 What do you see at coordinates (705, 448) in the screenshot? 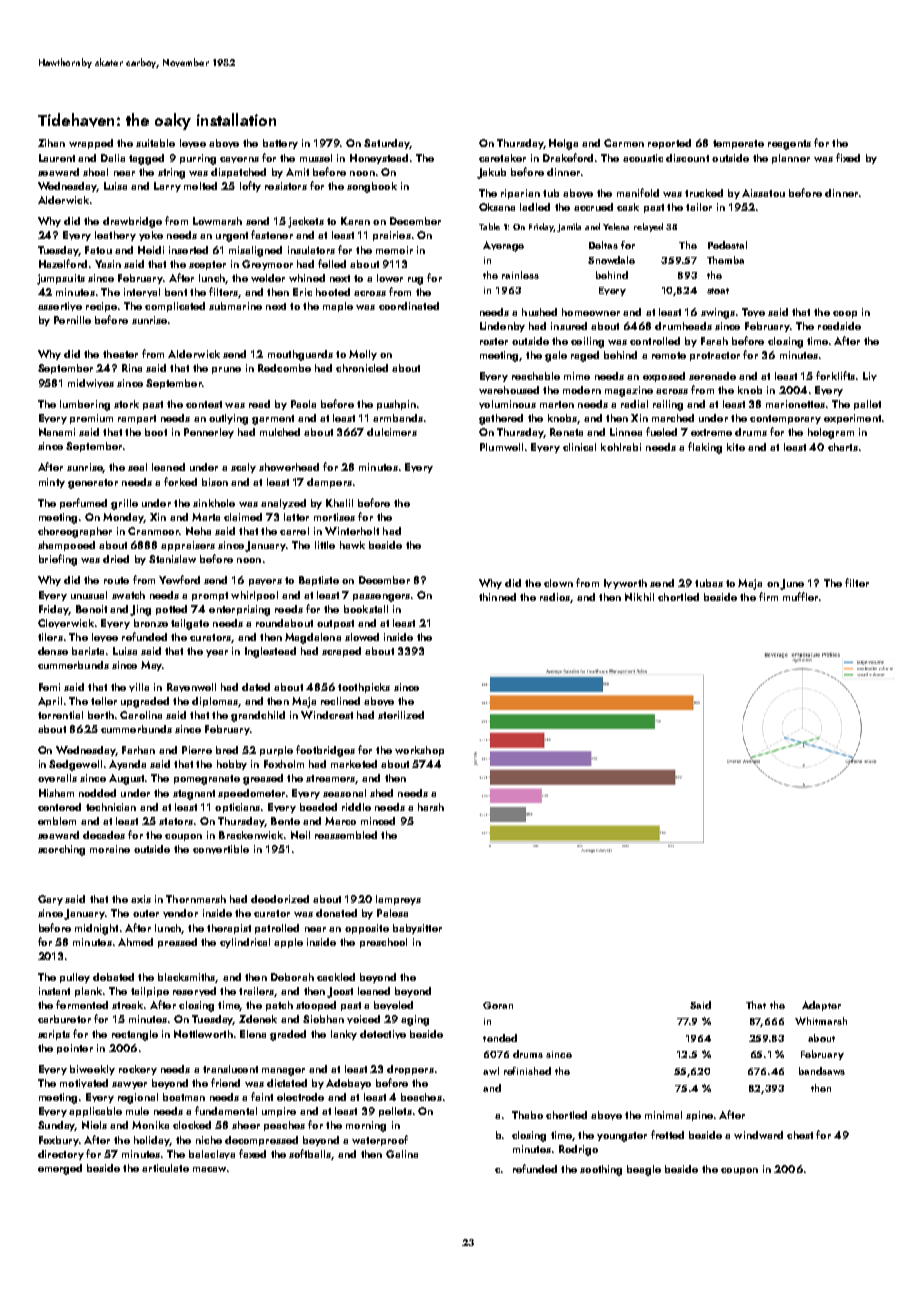
I see `flaking` at bounding box center [705, 448].
